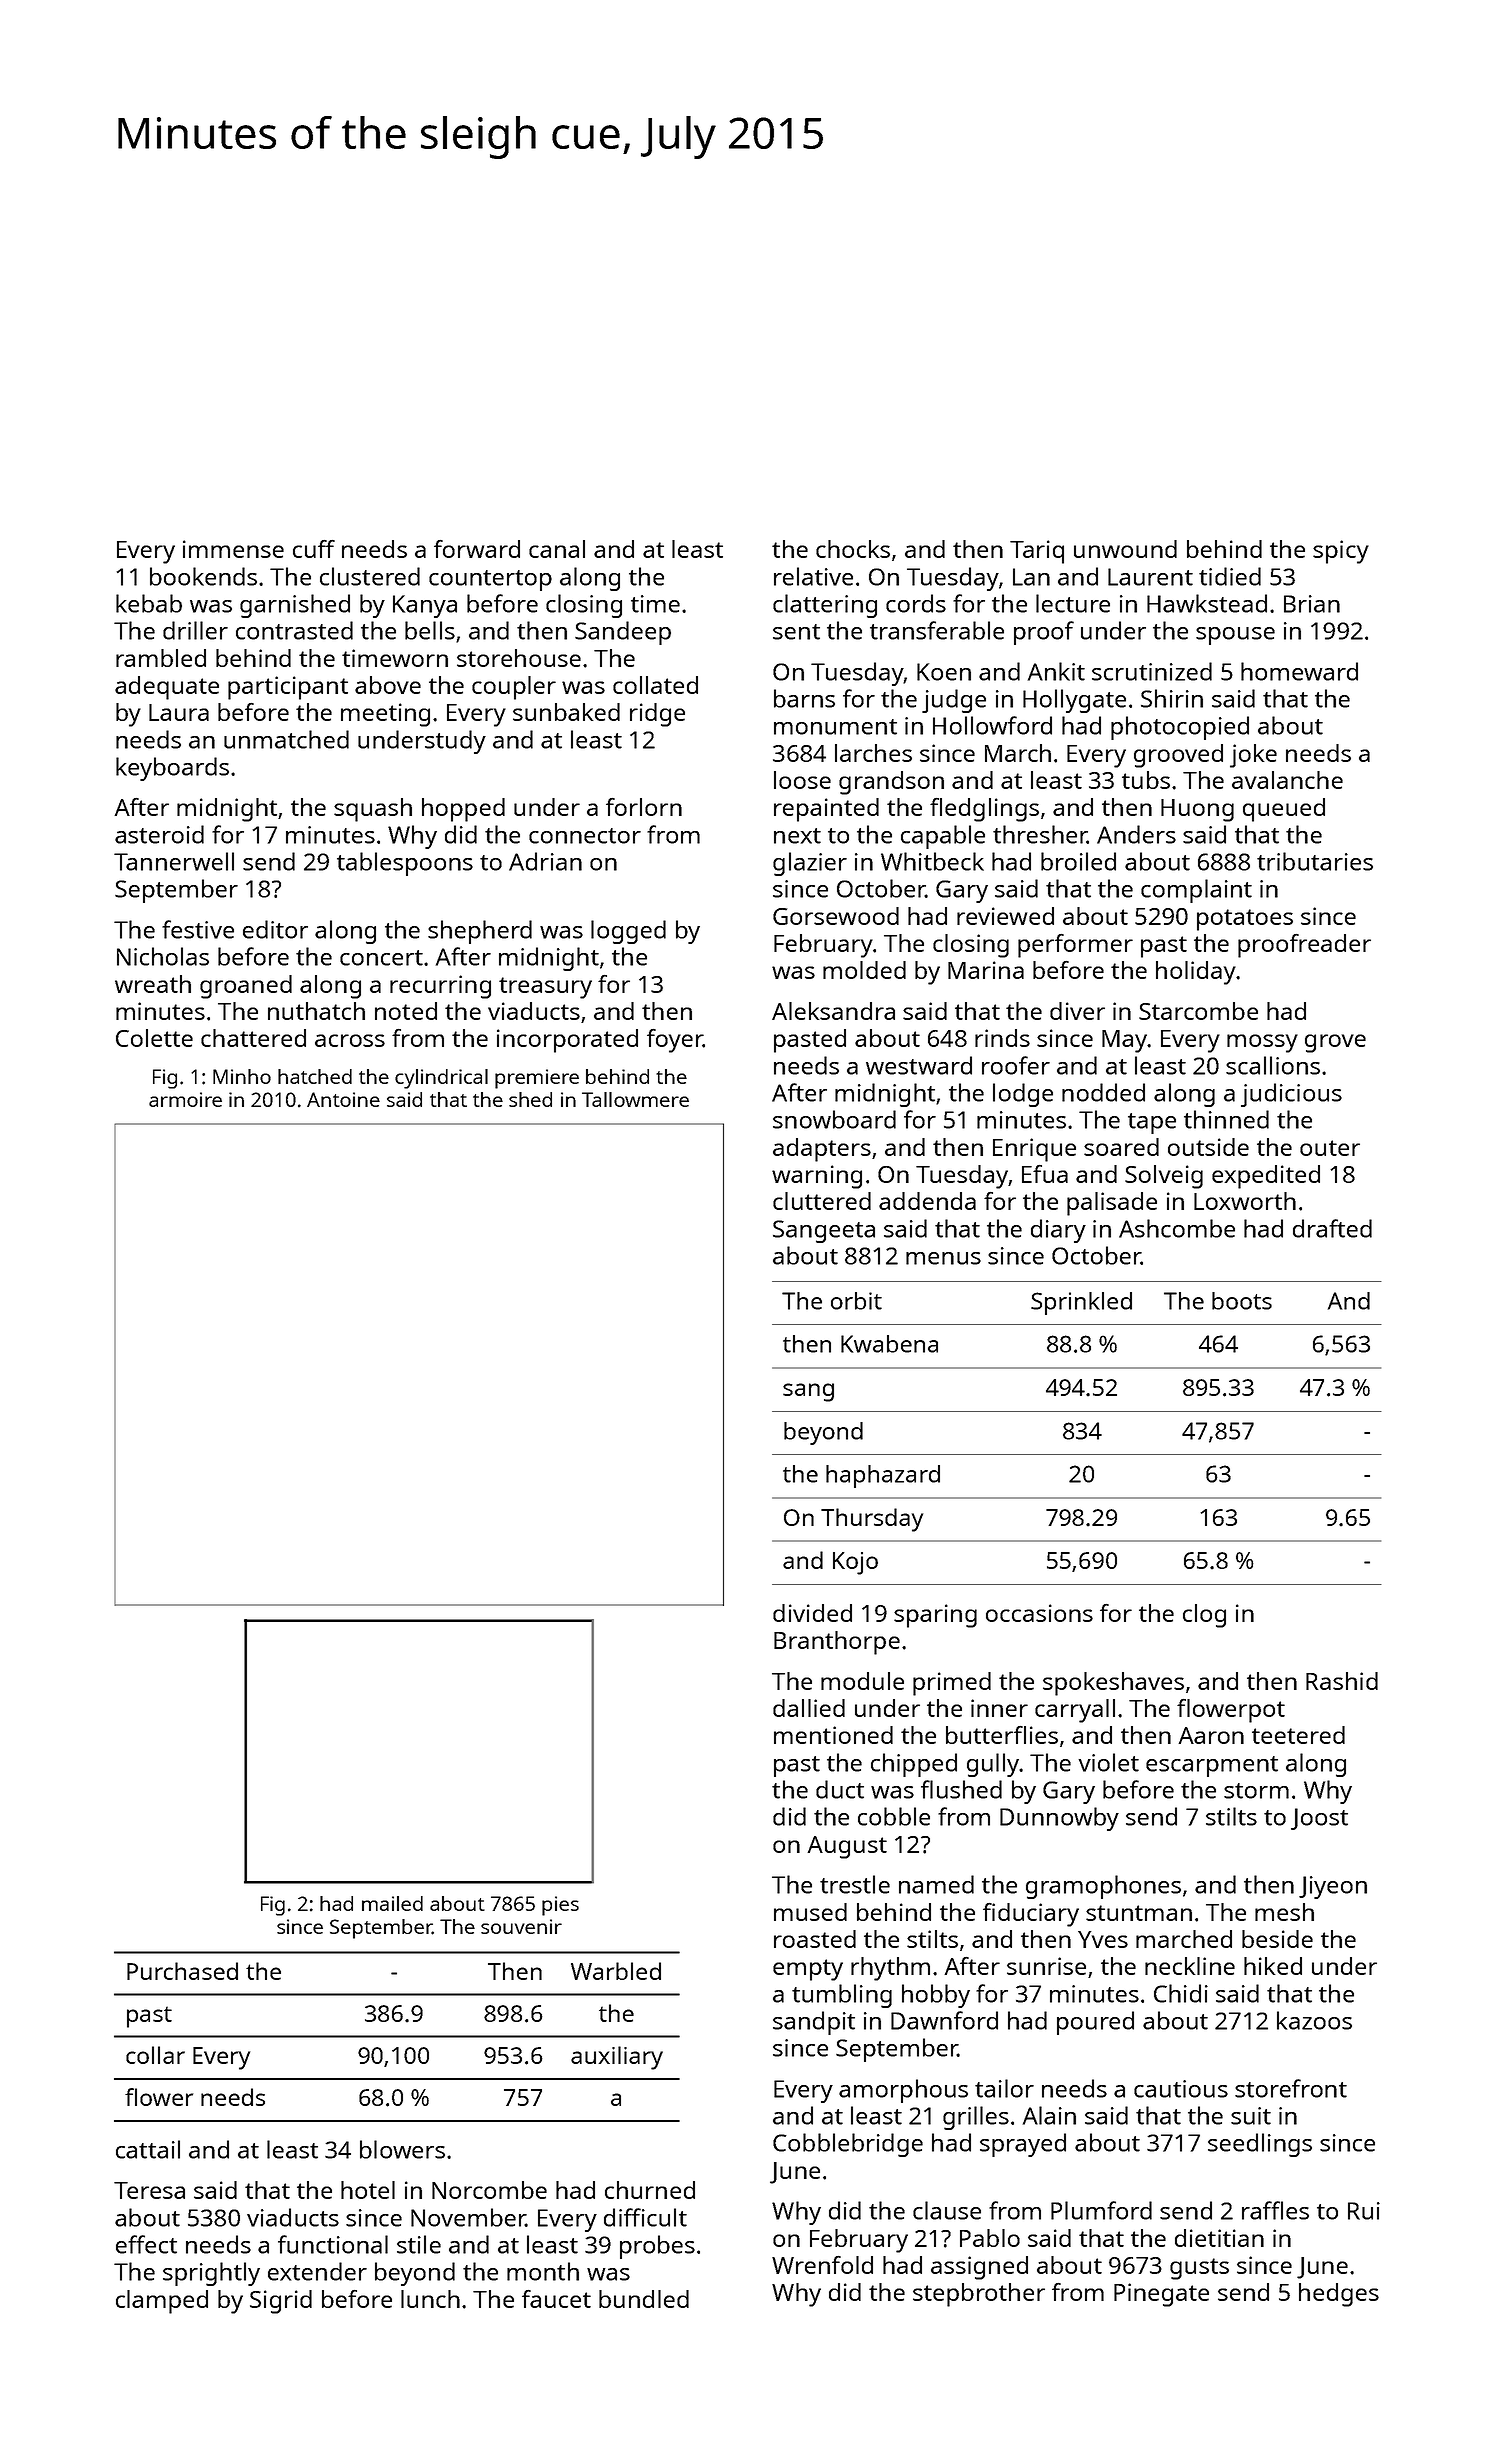 The image size is (1496, 2464). Describe the element at coordinates (406, 1011) in the screenshot. I see `noted` at that location.
